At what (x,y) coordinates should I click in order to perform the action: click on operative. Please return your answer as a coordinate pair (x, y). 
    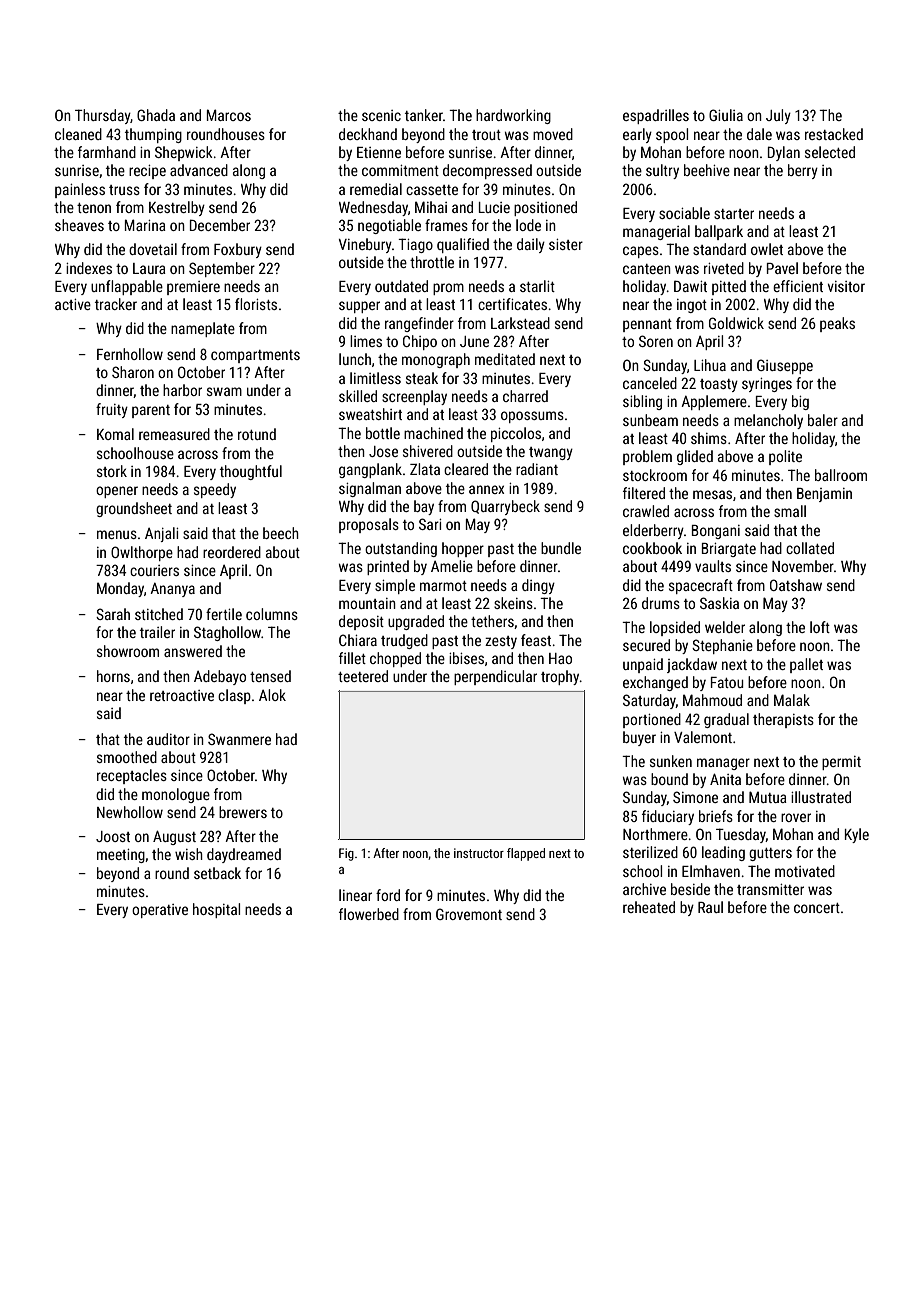
    Looking at the image, I should click on (160, 911).
